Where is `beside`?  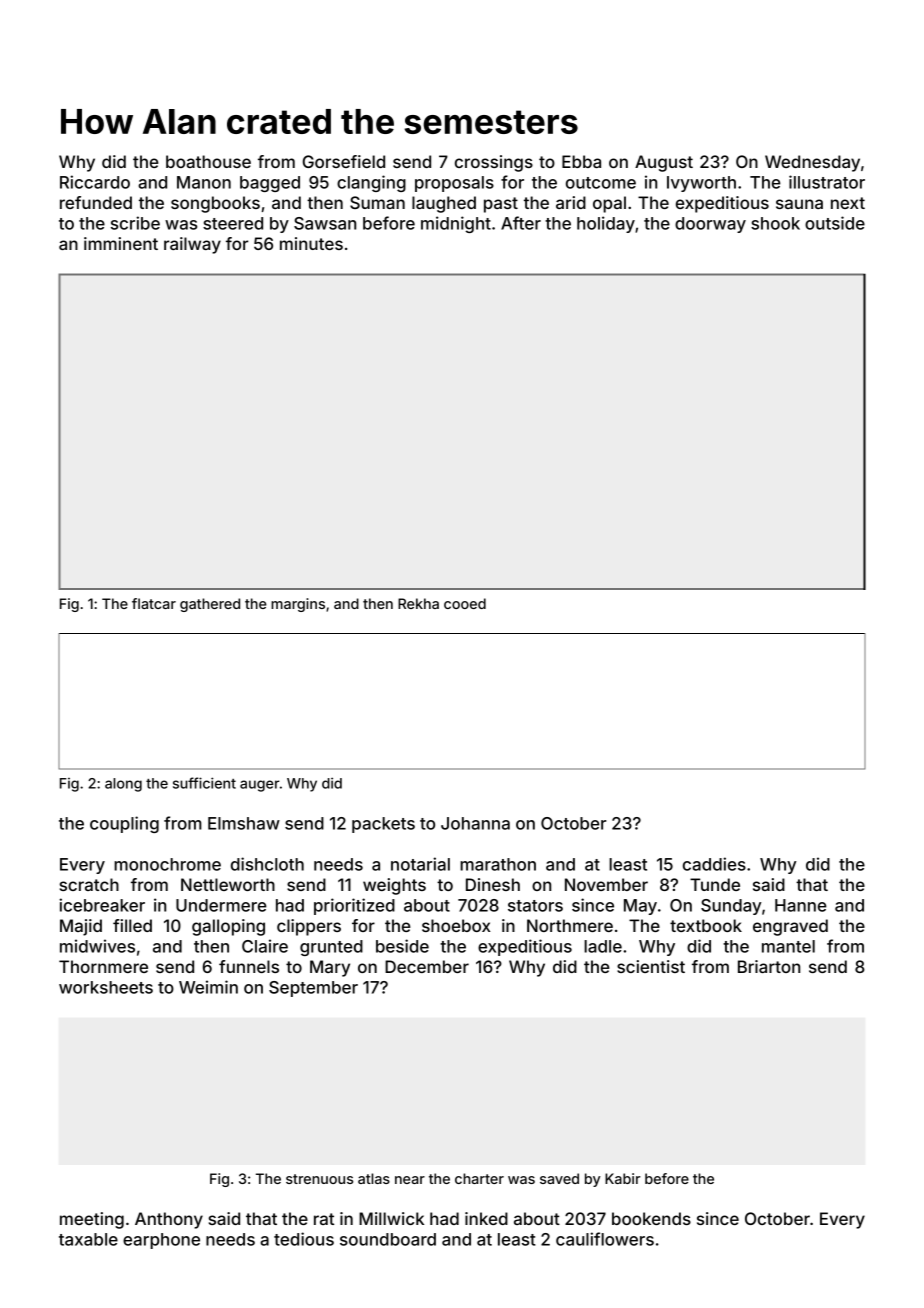
beside is located at coordinates (402, 946).
